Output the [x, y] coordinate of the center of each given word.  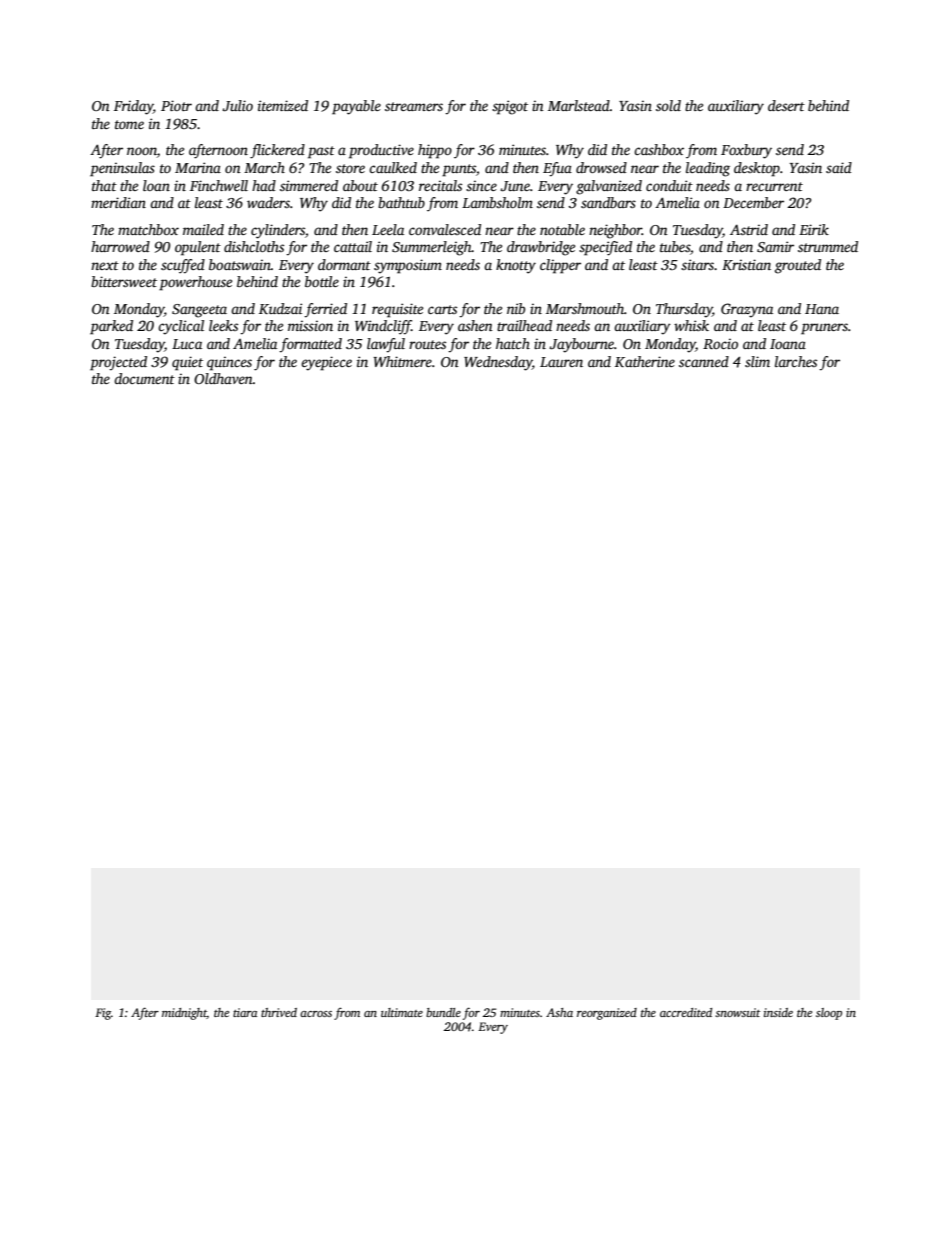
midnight [184, 1014]
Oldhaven [223, 378]
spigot [510, 107]
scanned [704, 361]
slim [757, 361]
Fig [103, 1014]
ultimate [402, 1012]
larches [796, 361]
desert [786, 105]
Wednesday [498, 363]
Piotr [176, 105]
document [144, 378]
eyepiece [326, 363]
